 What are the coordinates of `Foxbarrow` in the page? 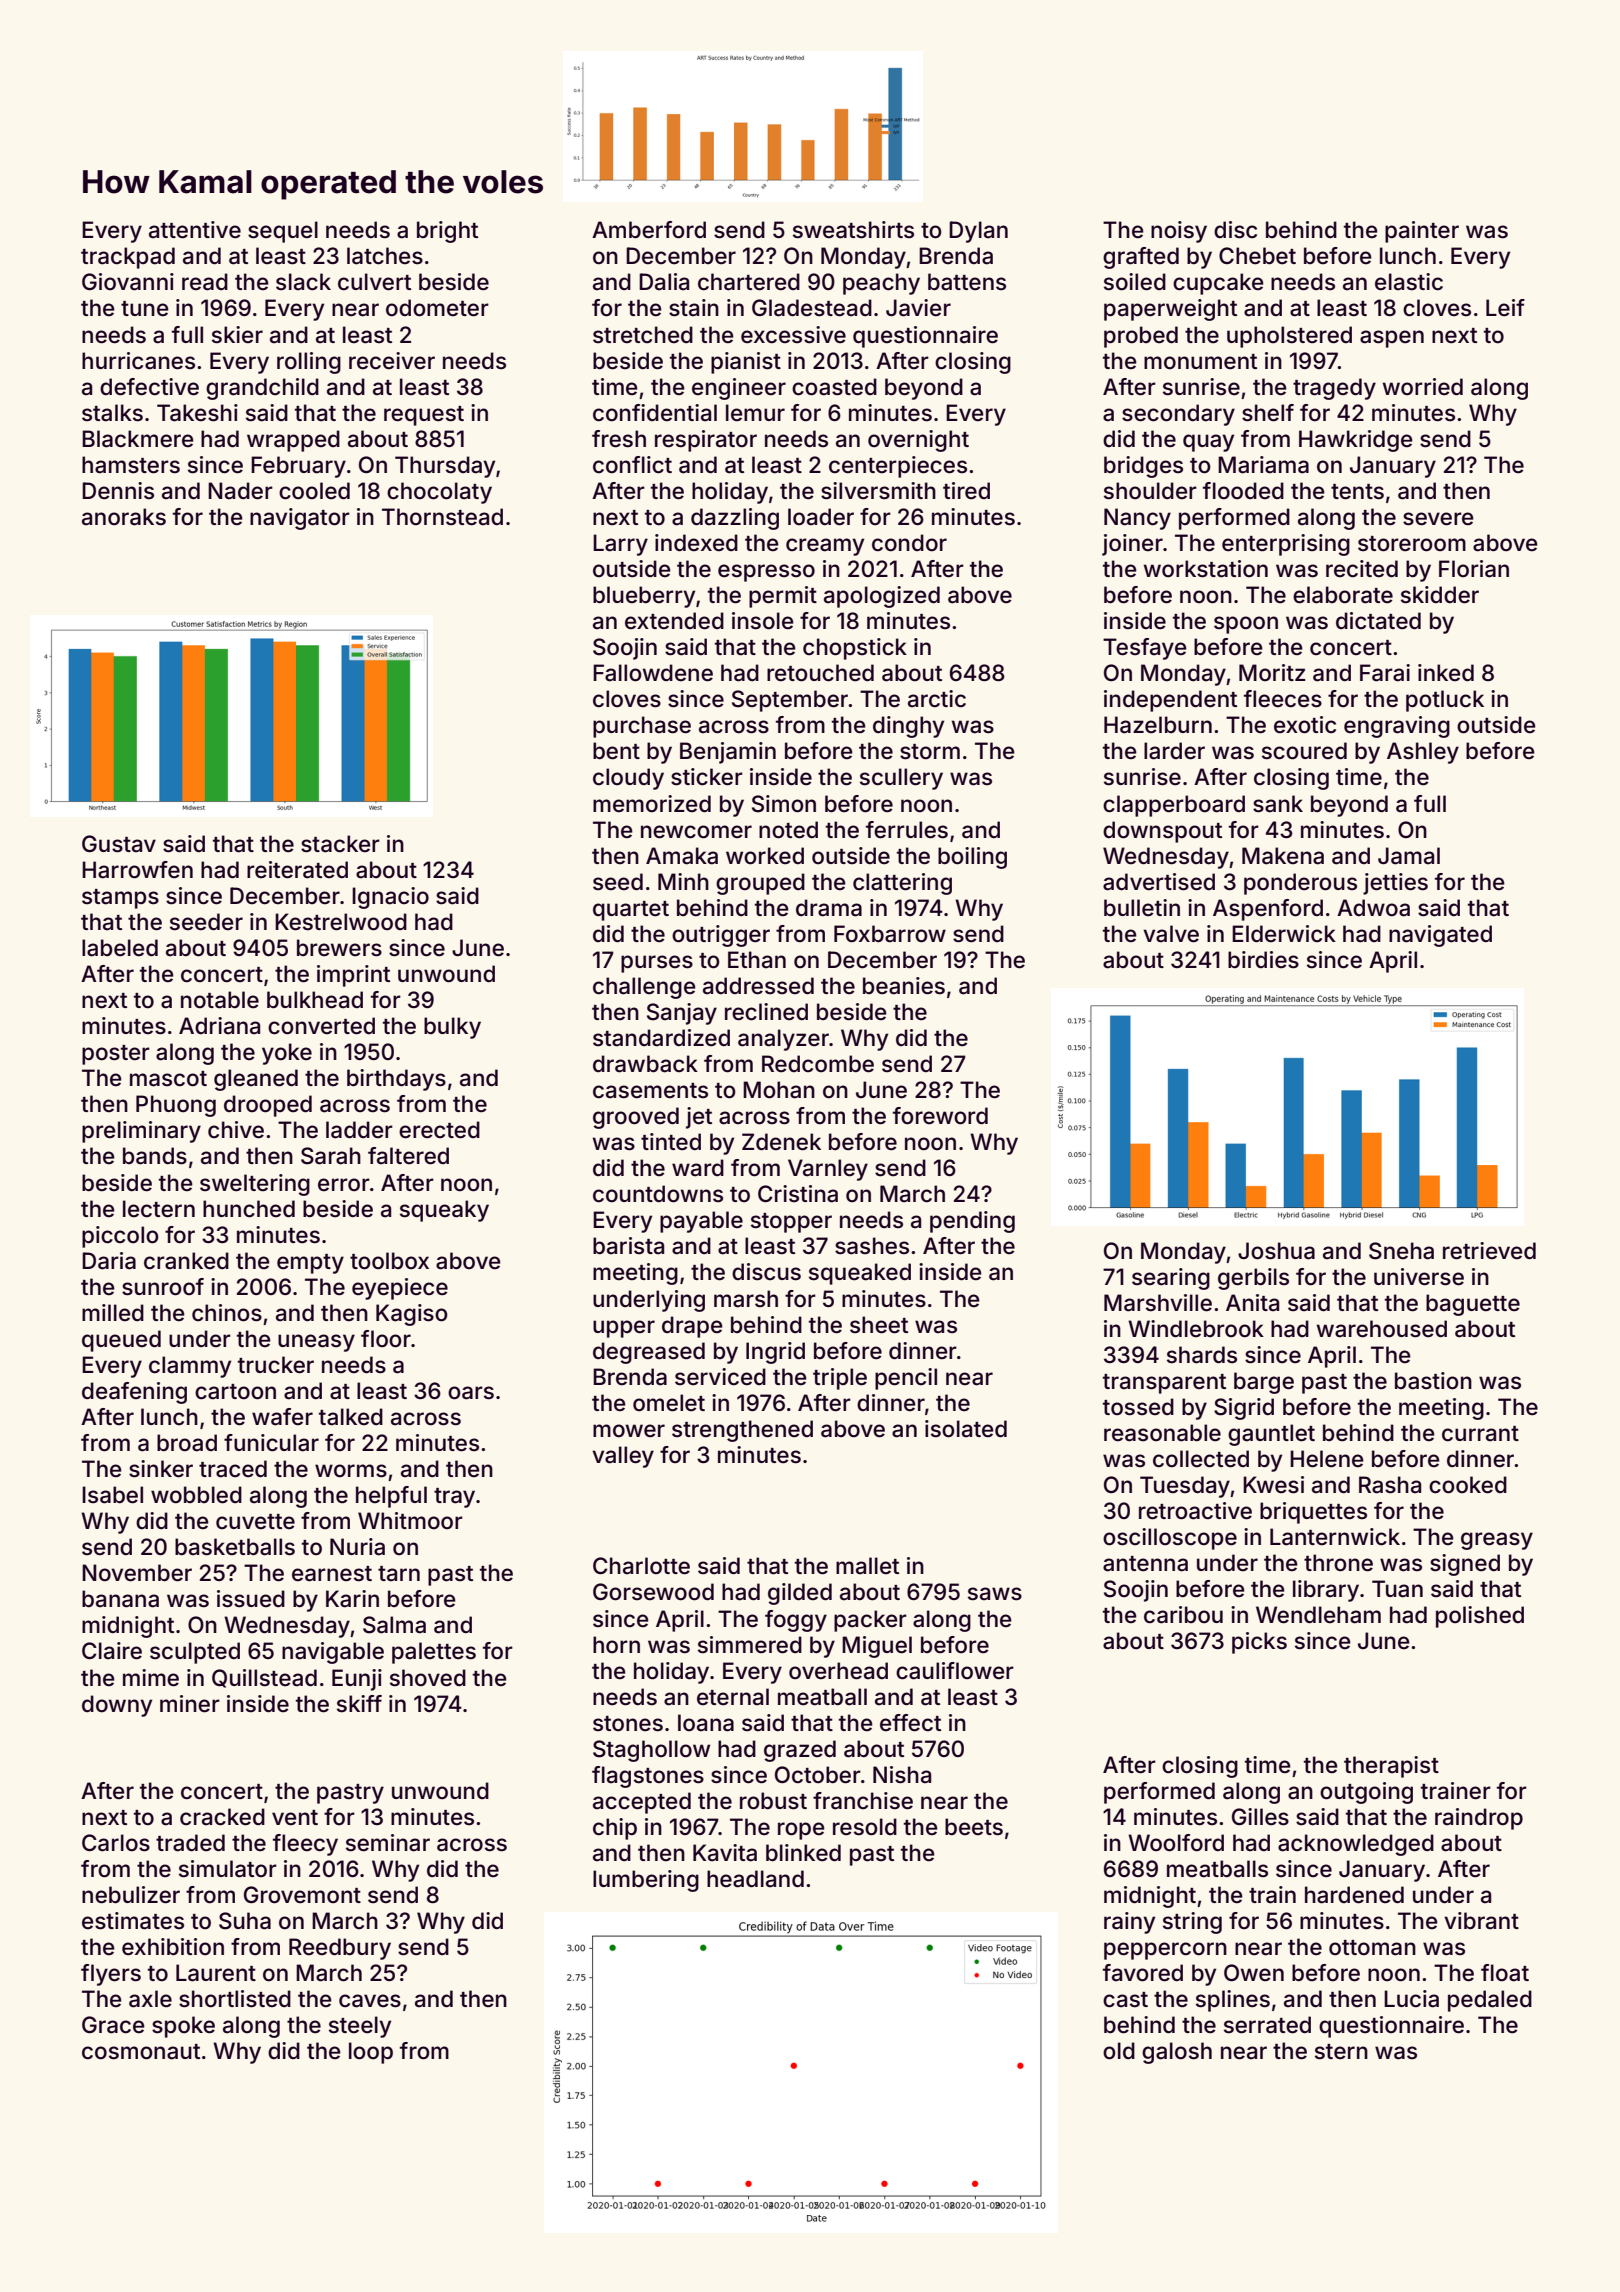 It's located at (890, 934).
